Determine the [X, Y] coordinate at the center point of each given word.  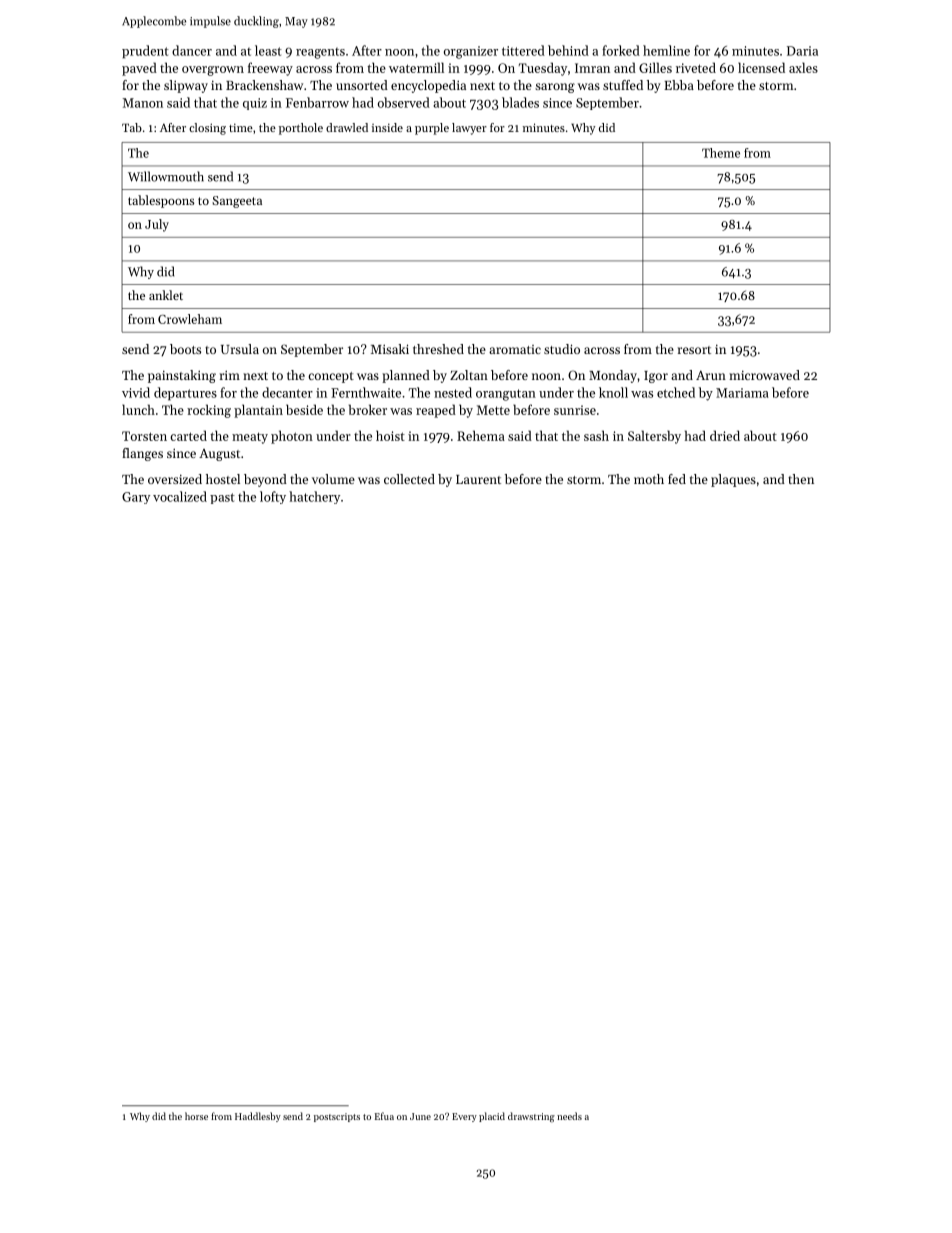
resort [694, 350]
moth [649, 479]
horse [196, 1116]
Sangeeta [237, 202]
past [222, 498]
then [801, 479]
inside [387, 127]
